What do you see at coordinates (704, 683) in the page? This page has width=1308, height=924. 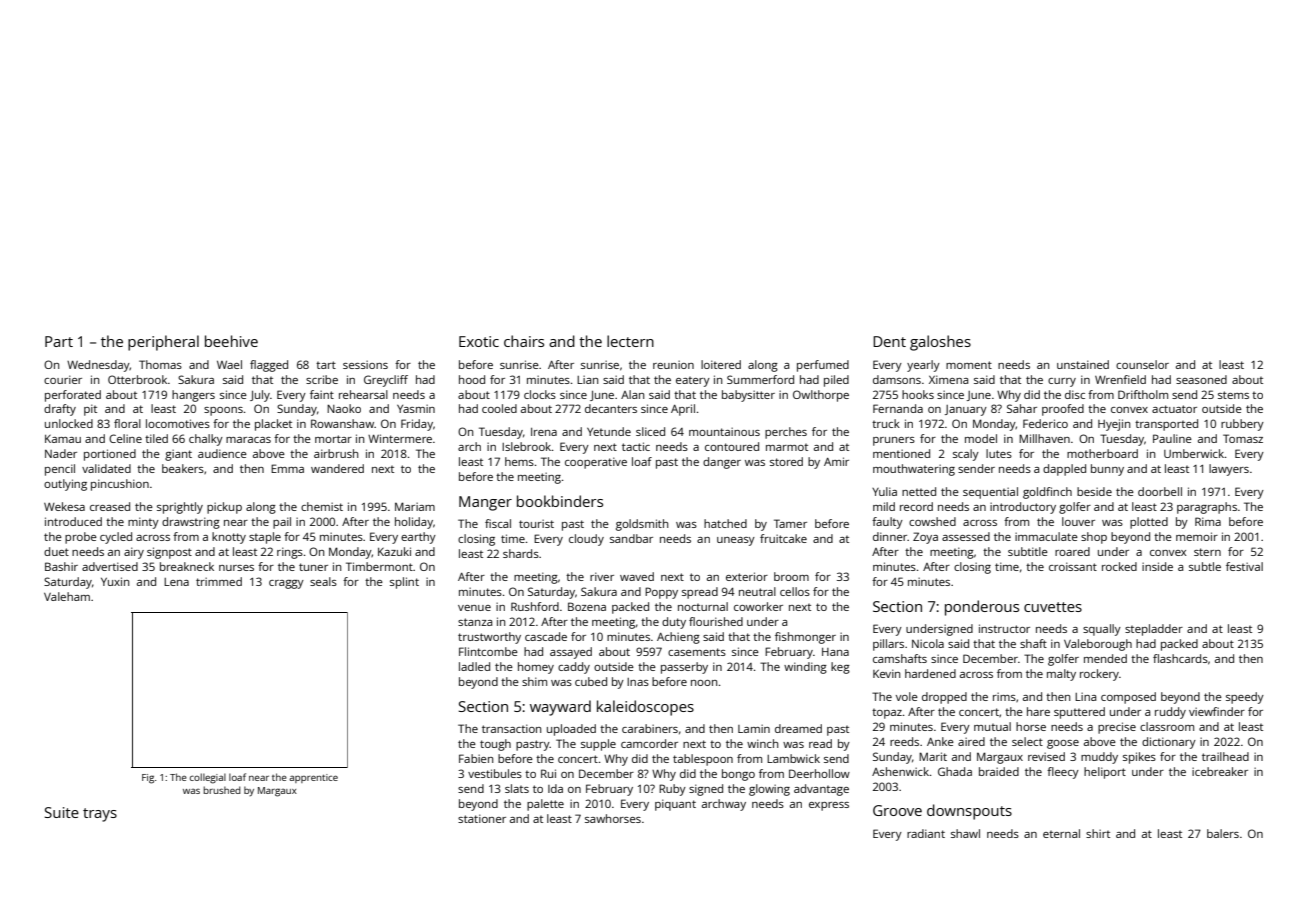 I see `noon` at bounding box center [704, 683].
